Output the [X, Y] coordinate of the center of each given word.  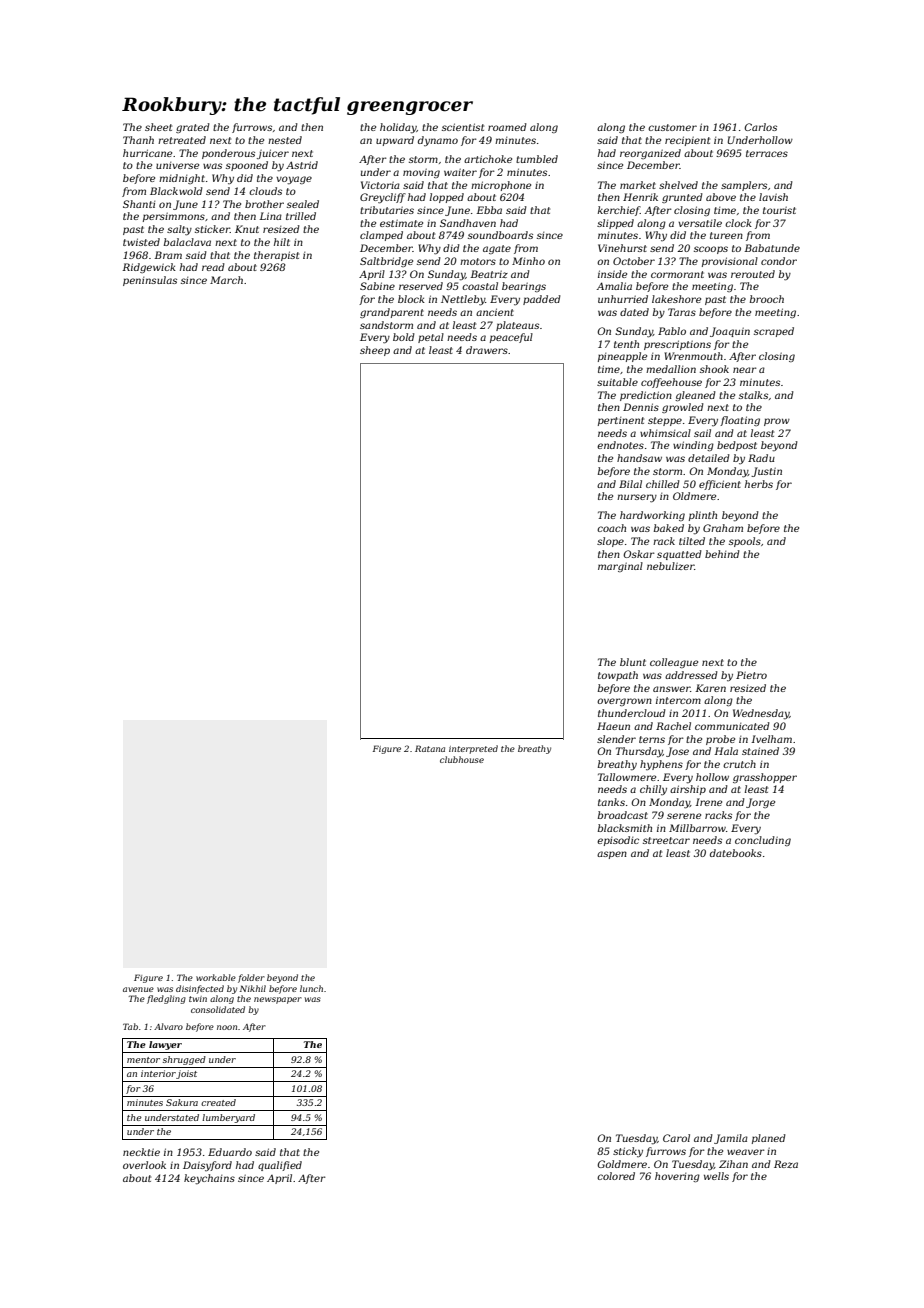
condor [779, 261]
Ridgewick [149, 268]
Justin [766, 472]
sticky [628, 1152]
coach [611, 528]
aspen [612, 855]
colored [616, 1176]
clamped [381, 236]
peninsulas [150, 281]
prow [777, 422]
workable [216, 977]
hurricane [147, 153]
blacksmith [625, 828]
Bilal [630, 484]
